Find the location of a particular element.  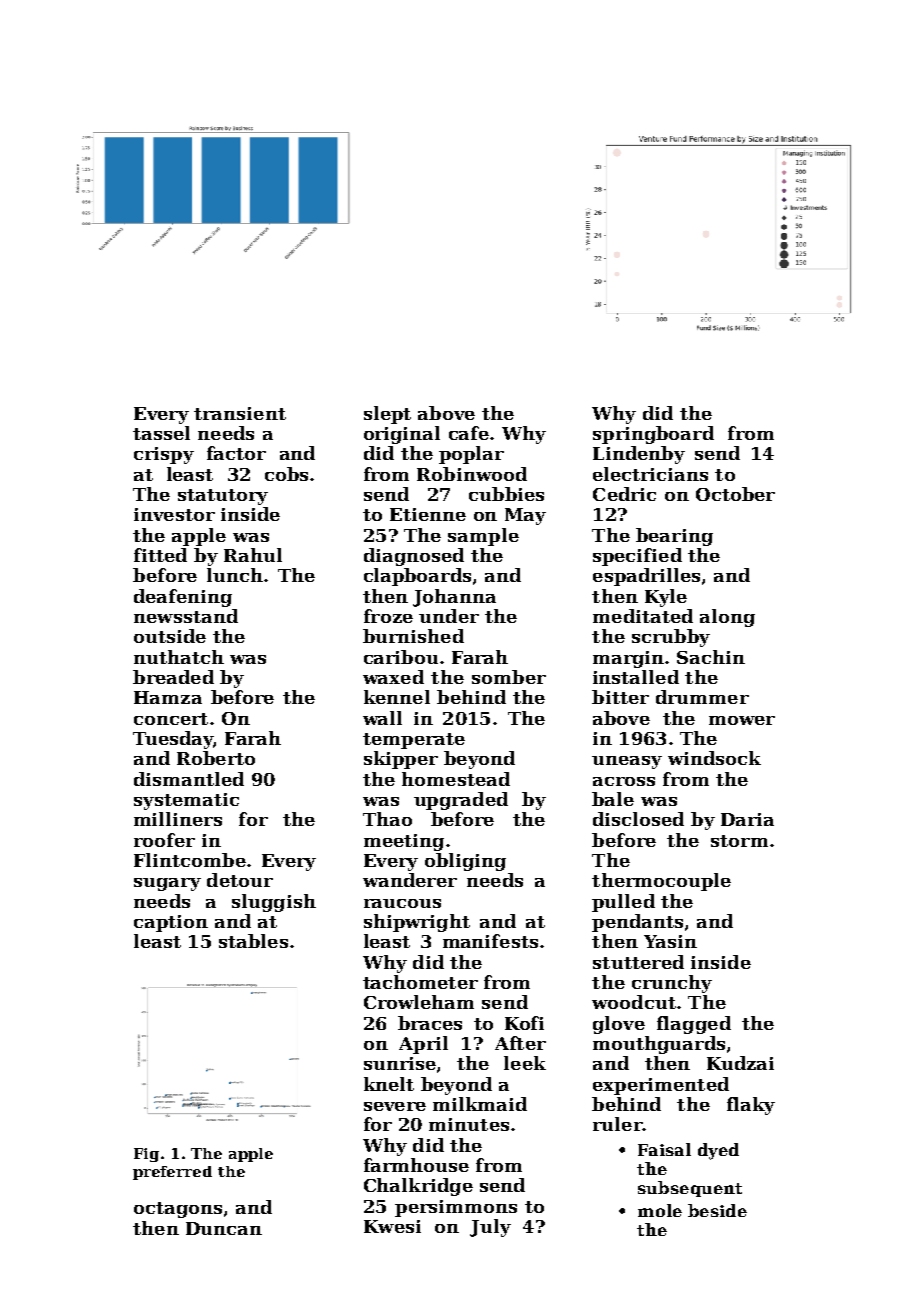

along is located at coordinates (727, 618).
